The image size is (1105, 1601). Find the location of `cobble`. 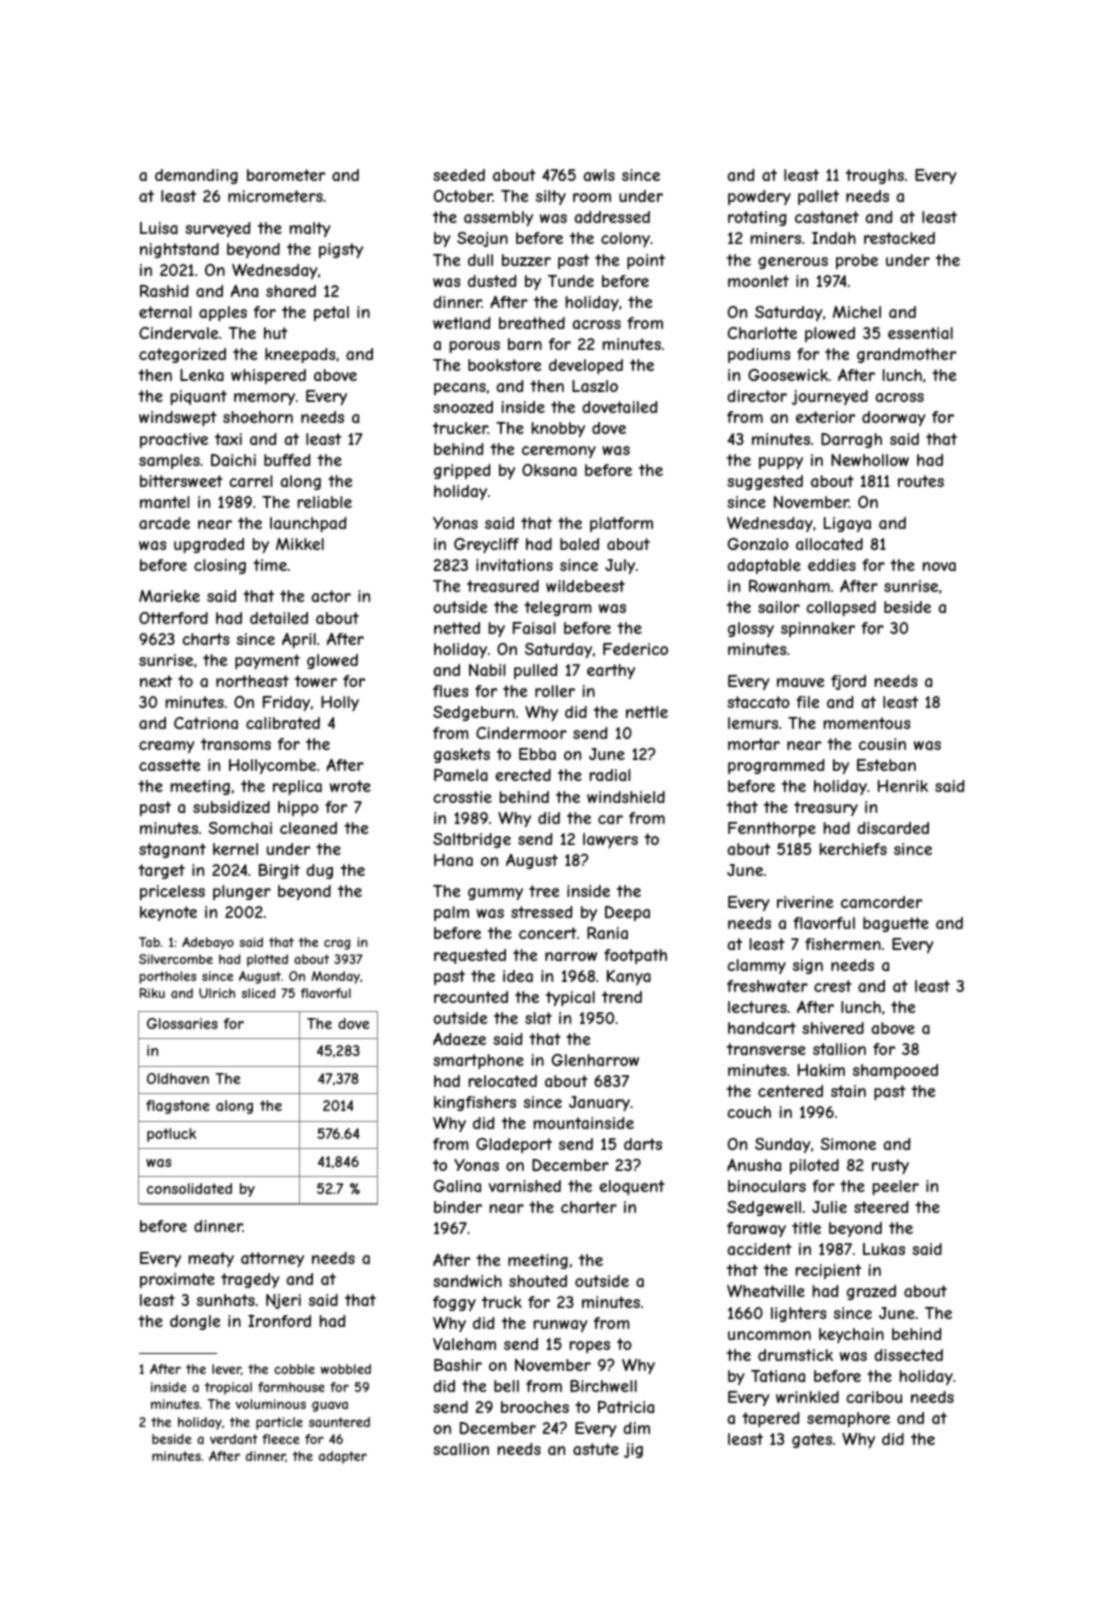

cobble is located at coordinates (294, 1369).
